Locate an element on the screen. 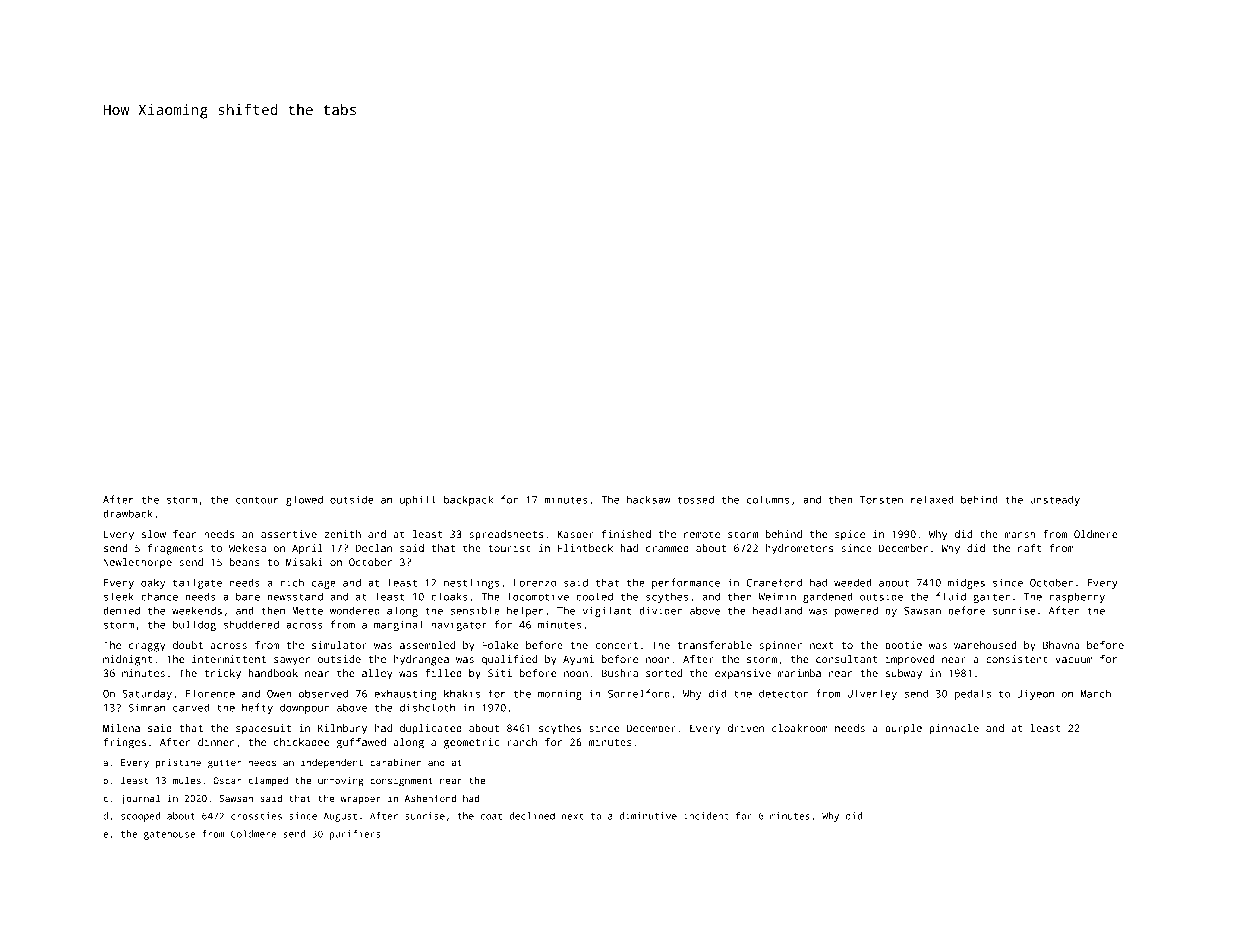  tailgate is located at coordinates (197, 583).
